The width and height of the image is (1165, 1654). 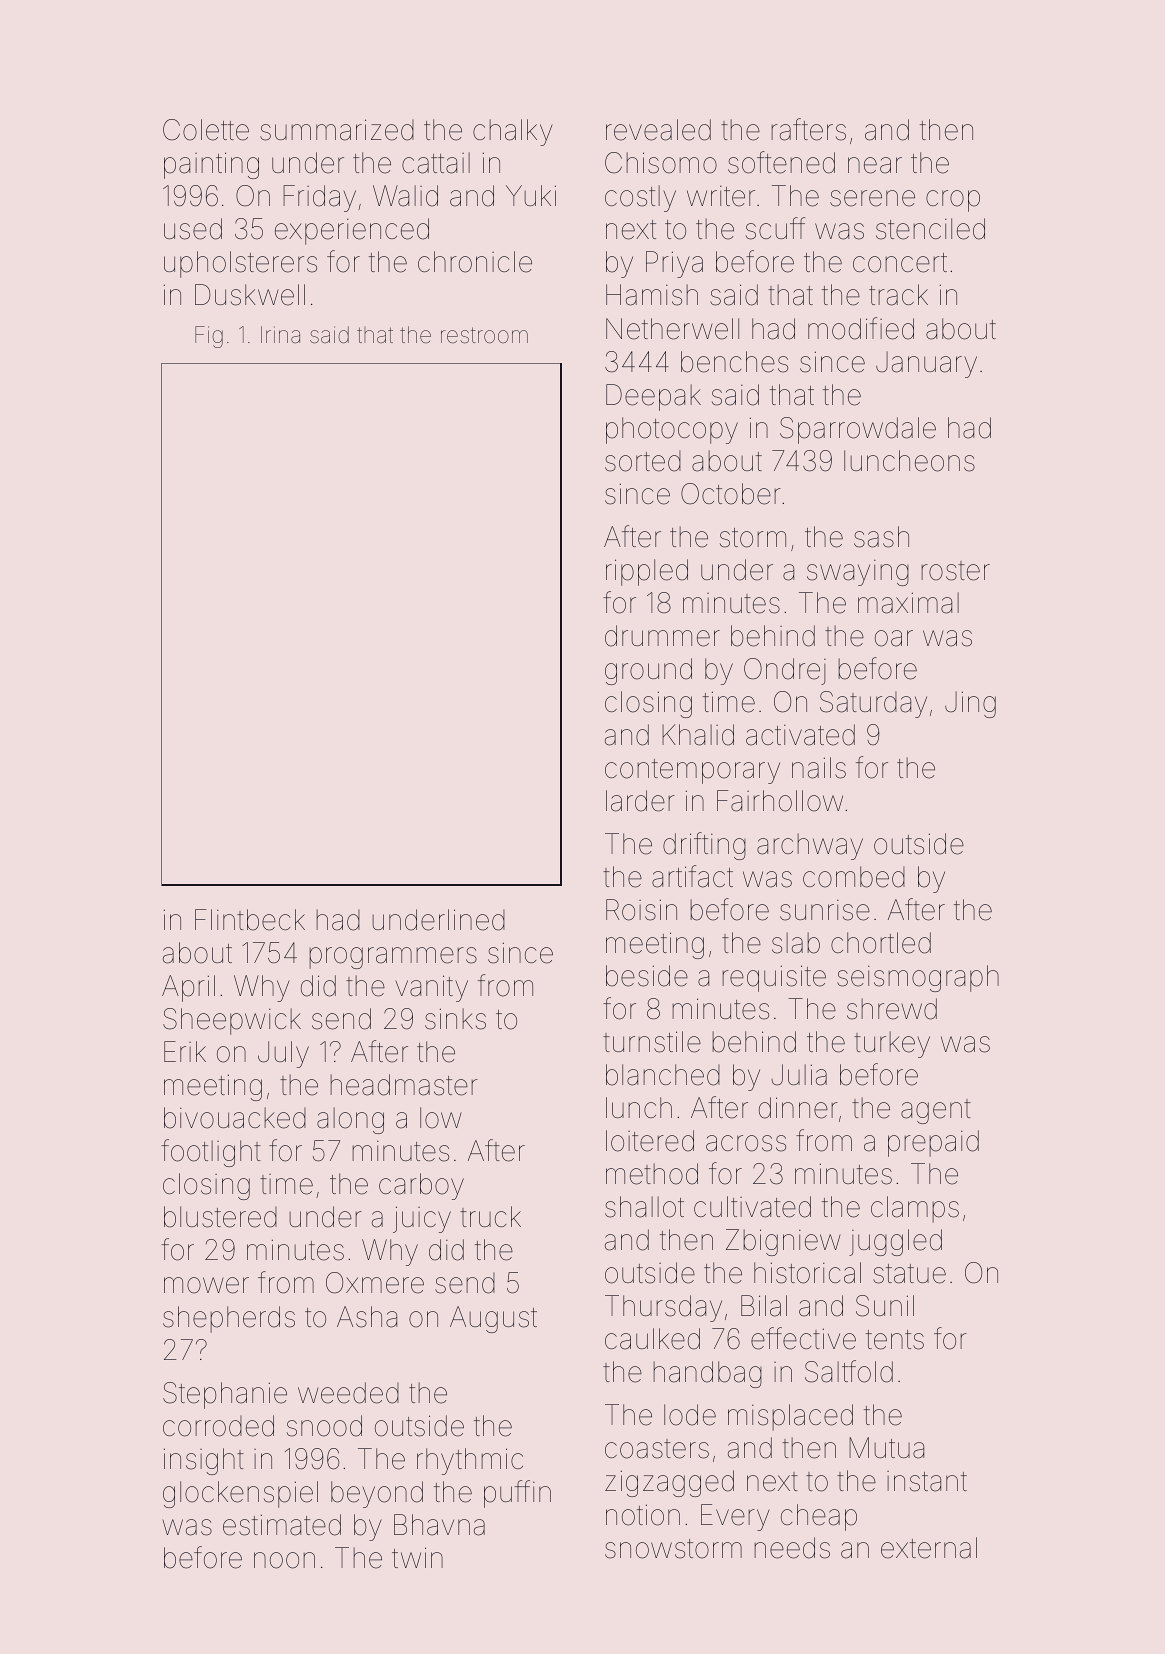 I want to click on instant, so click(x=927, y=1481).
